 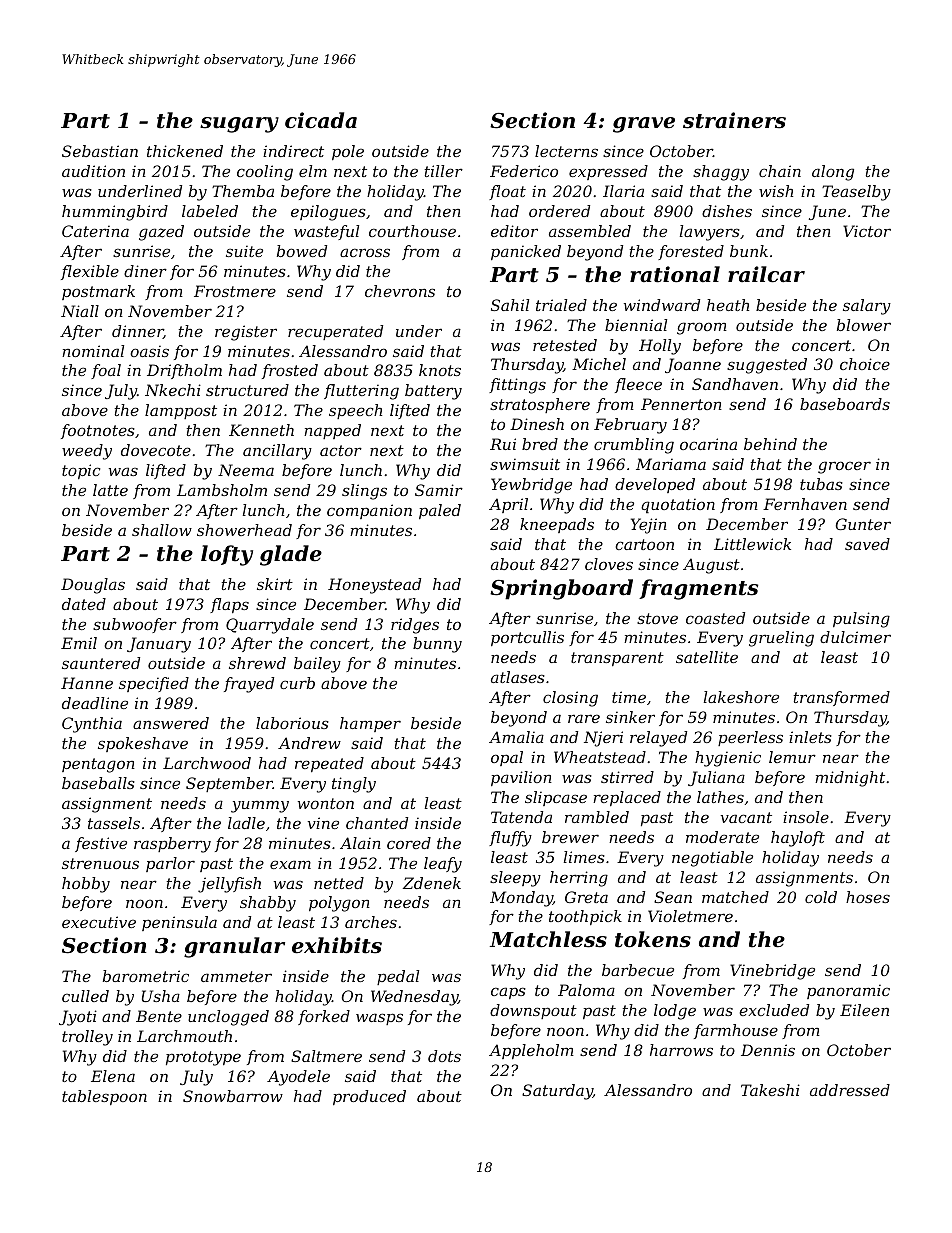 What do you see at coordinates (81, 471) in the screenshot?
I see `topic` at bounding box center [81, 471].
